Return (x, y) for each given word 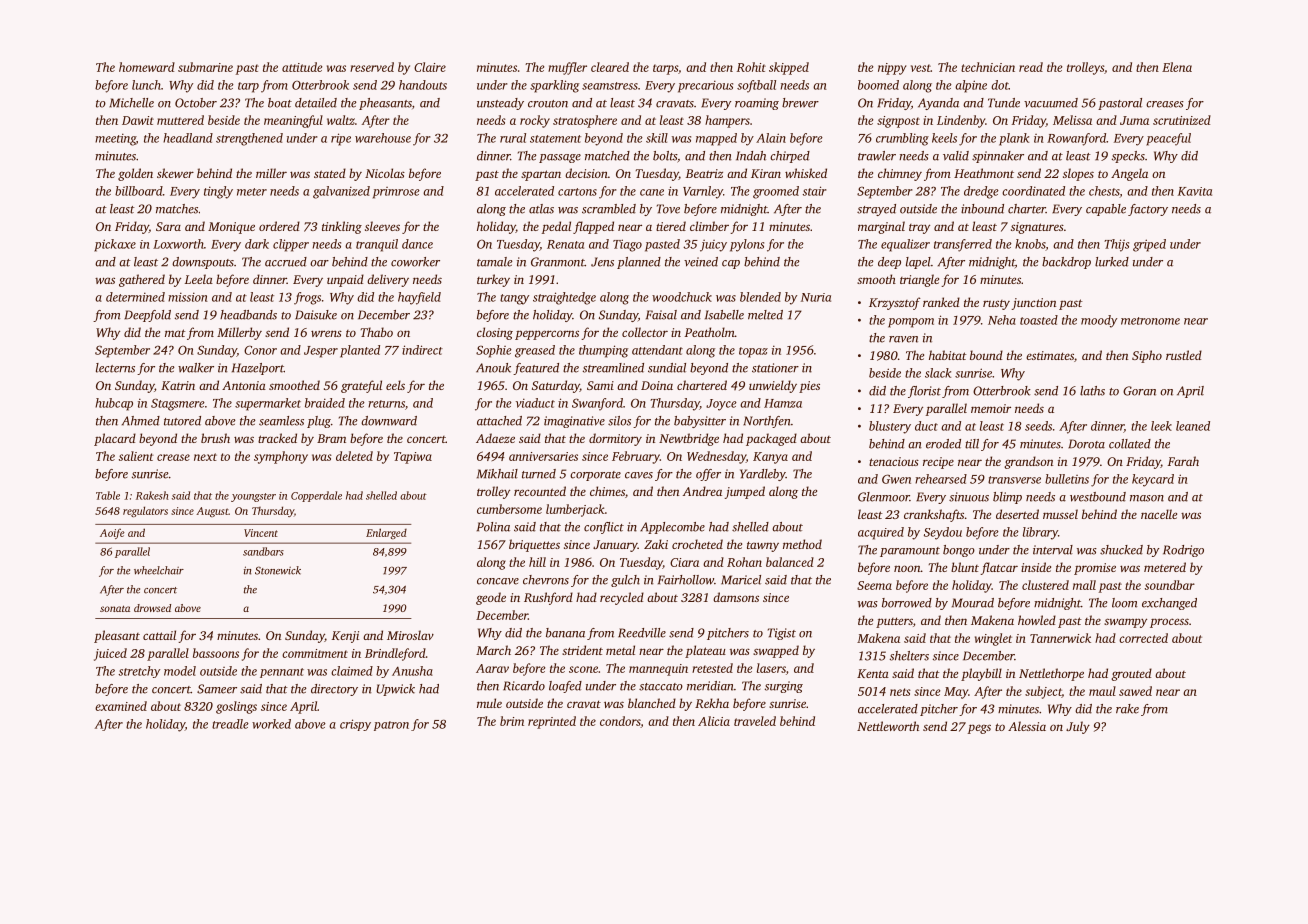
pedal (556, 227)
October (196, 103)
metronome (1150, 321)
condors (620, 722)
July (1078, 727)
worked (271, 724)
